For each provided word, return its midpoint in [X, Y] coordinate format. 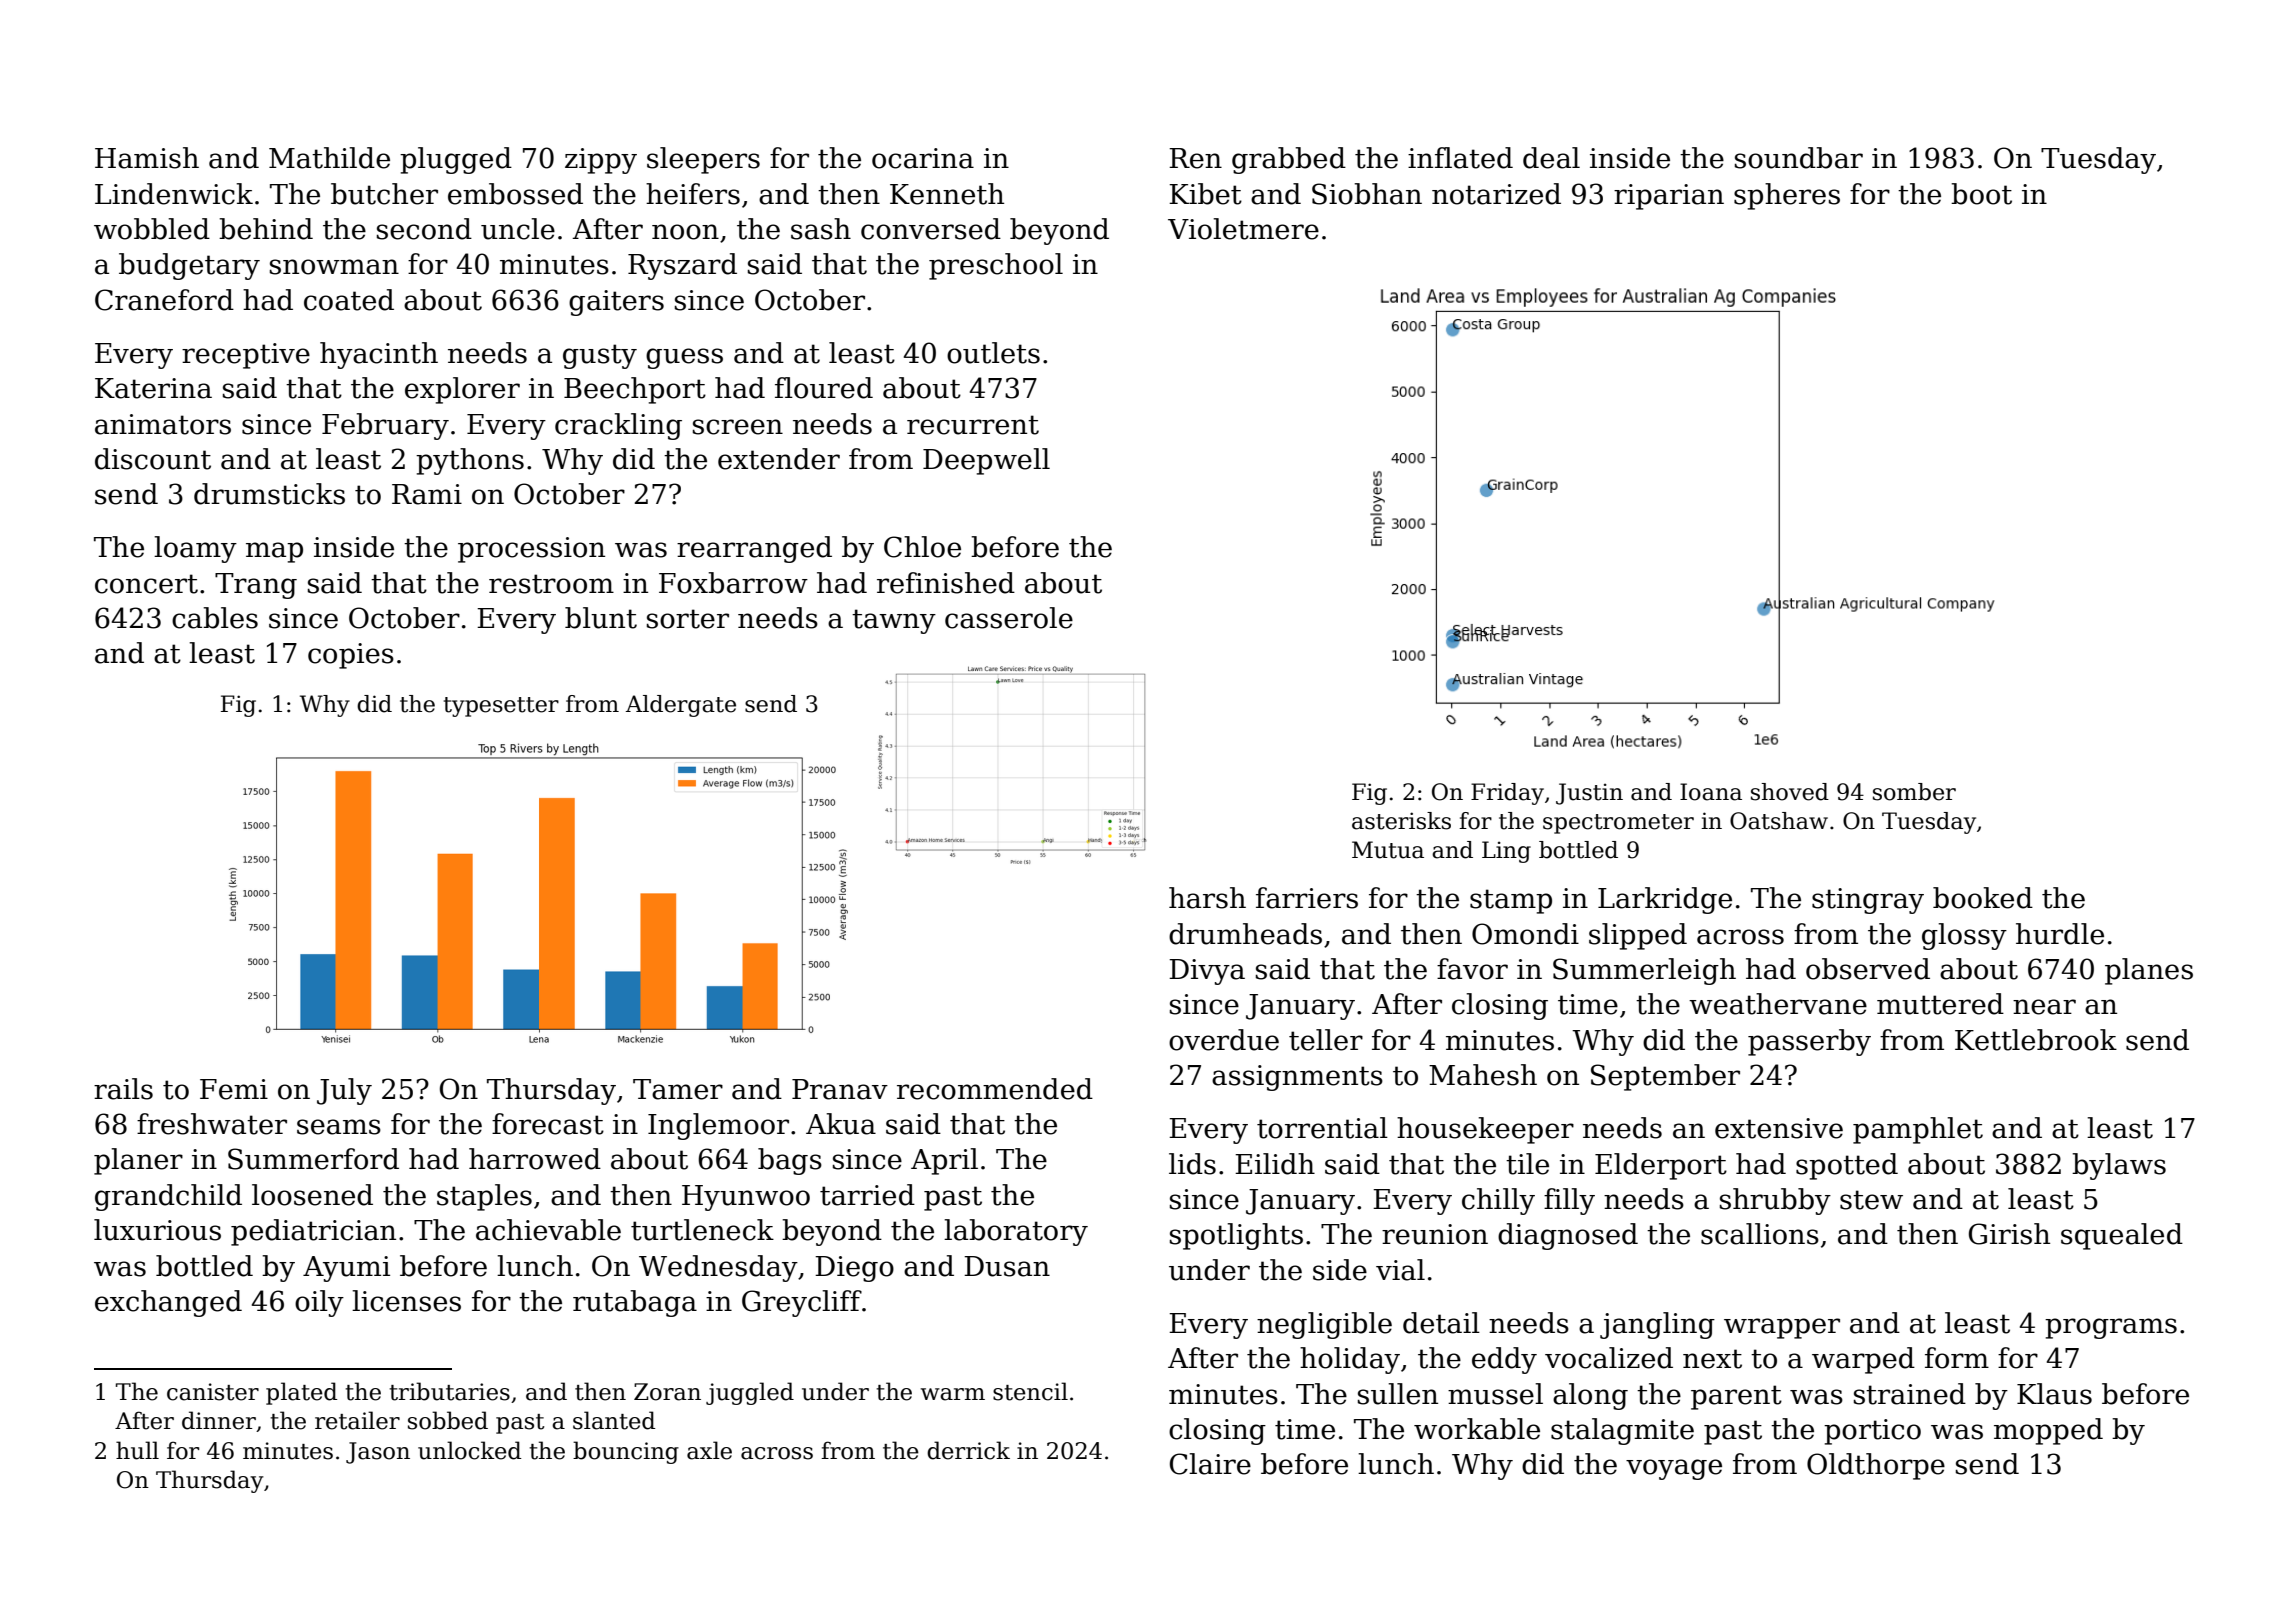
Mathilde [329, 158]
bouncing [626, 1452]
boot [1981, 194]
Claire [1210, 1464]
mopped [2048, 1431]
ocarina [923, 158]
